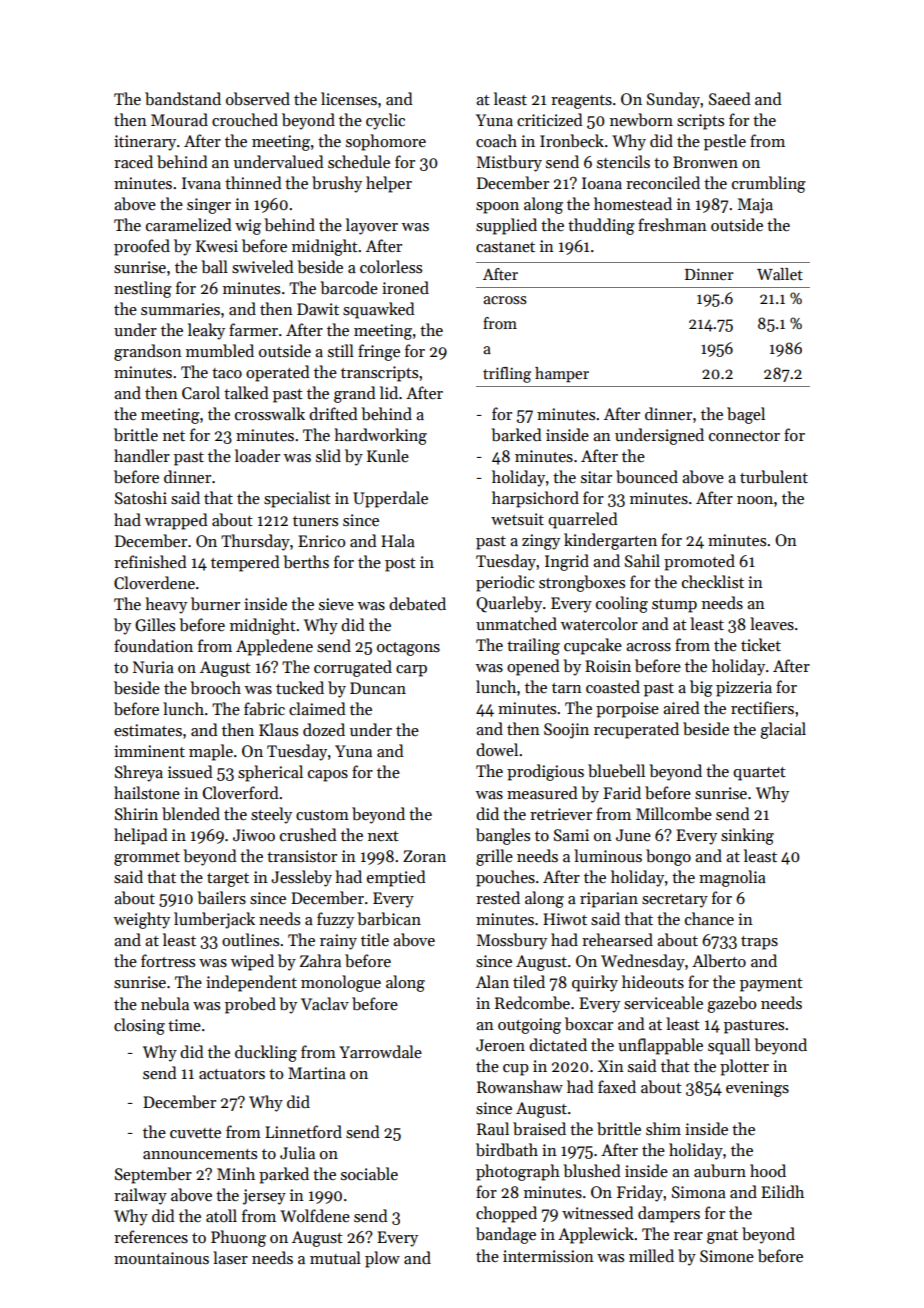 This screenshot has height=1308, width=924. I want to click on caramelized, so click(189, 224).
